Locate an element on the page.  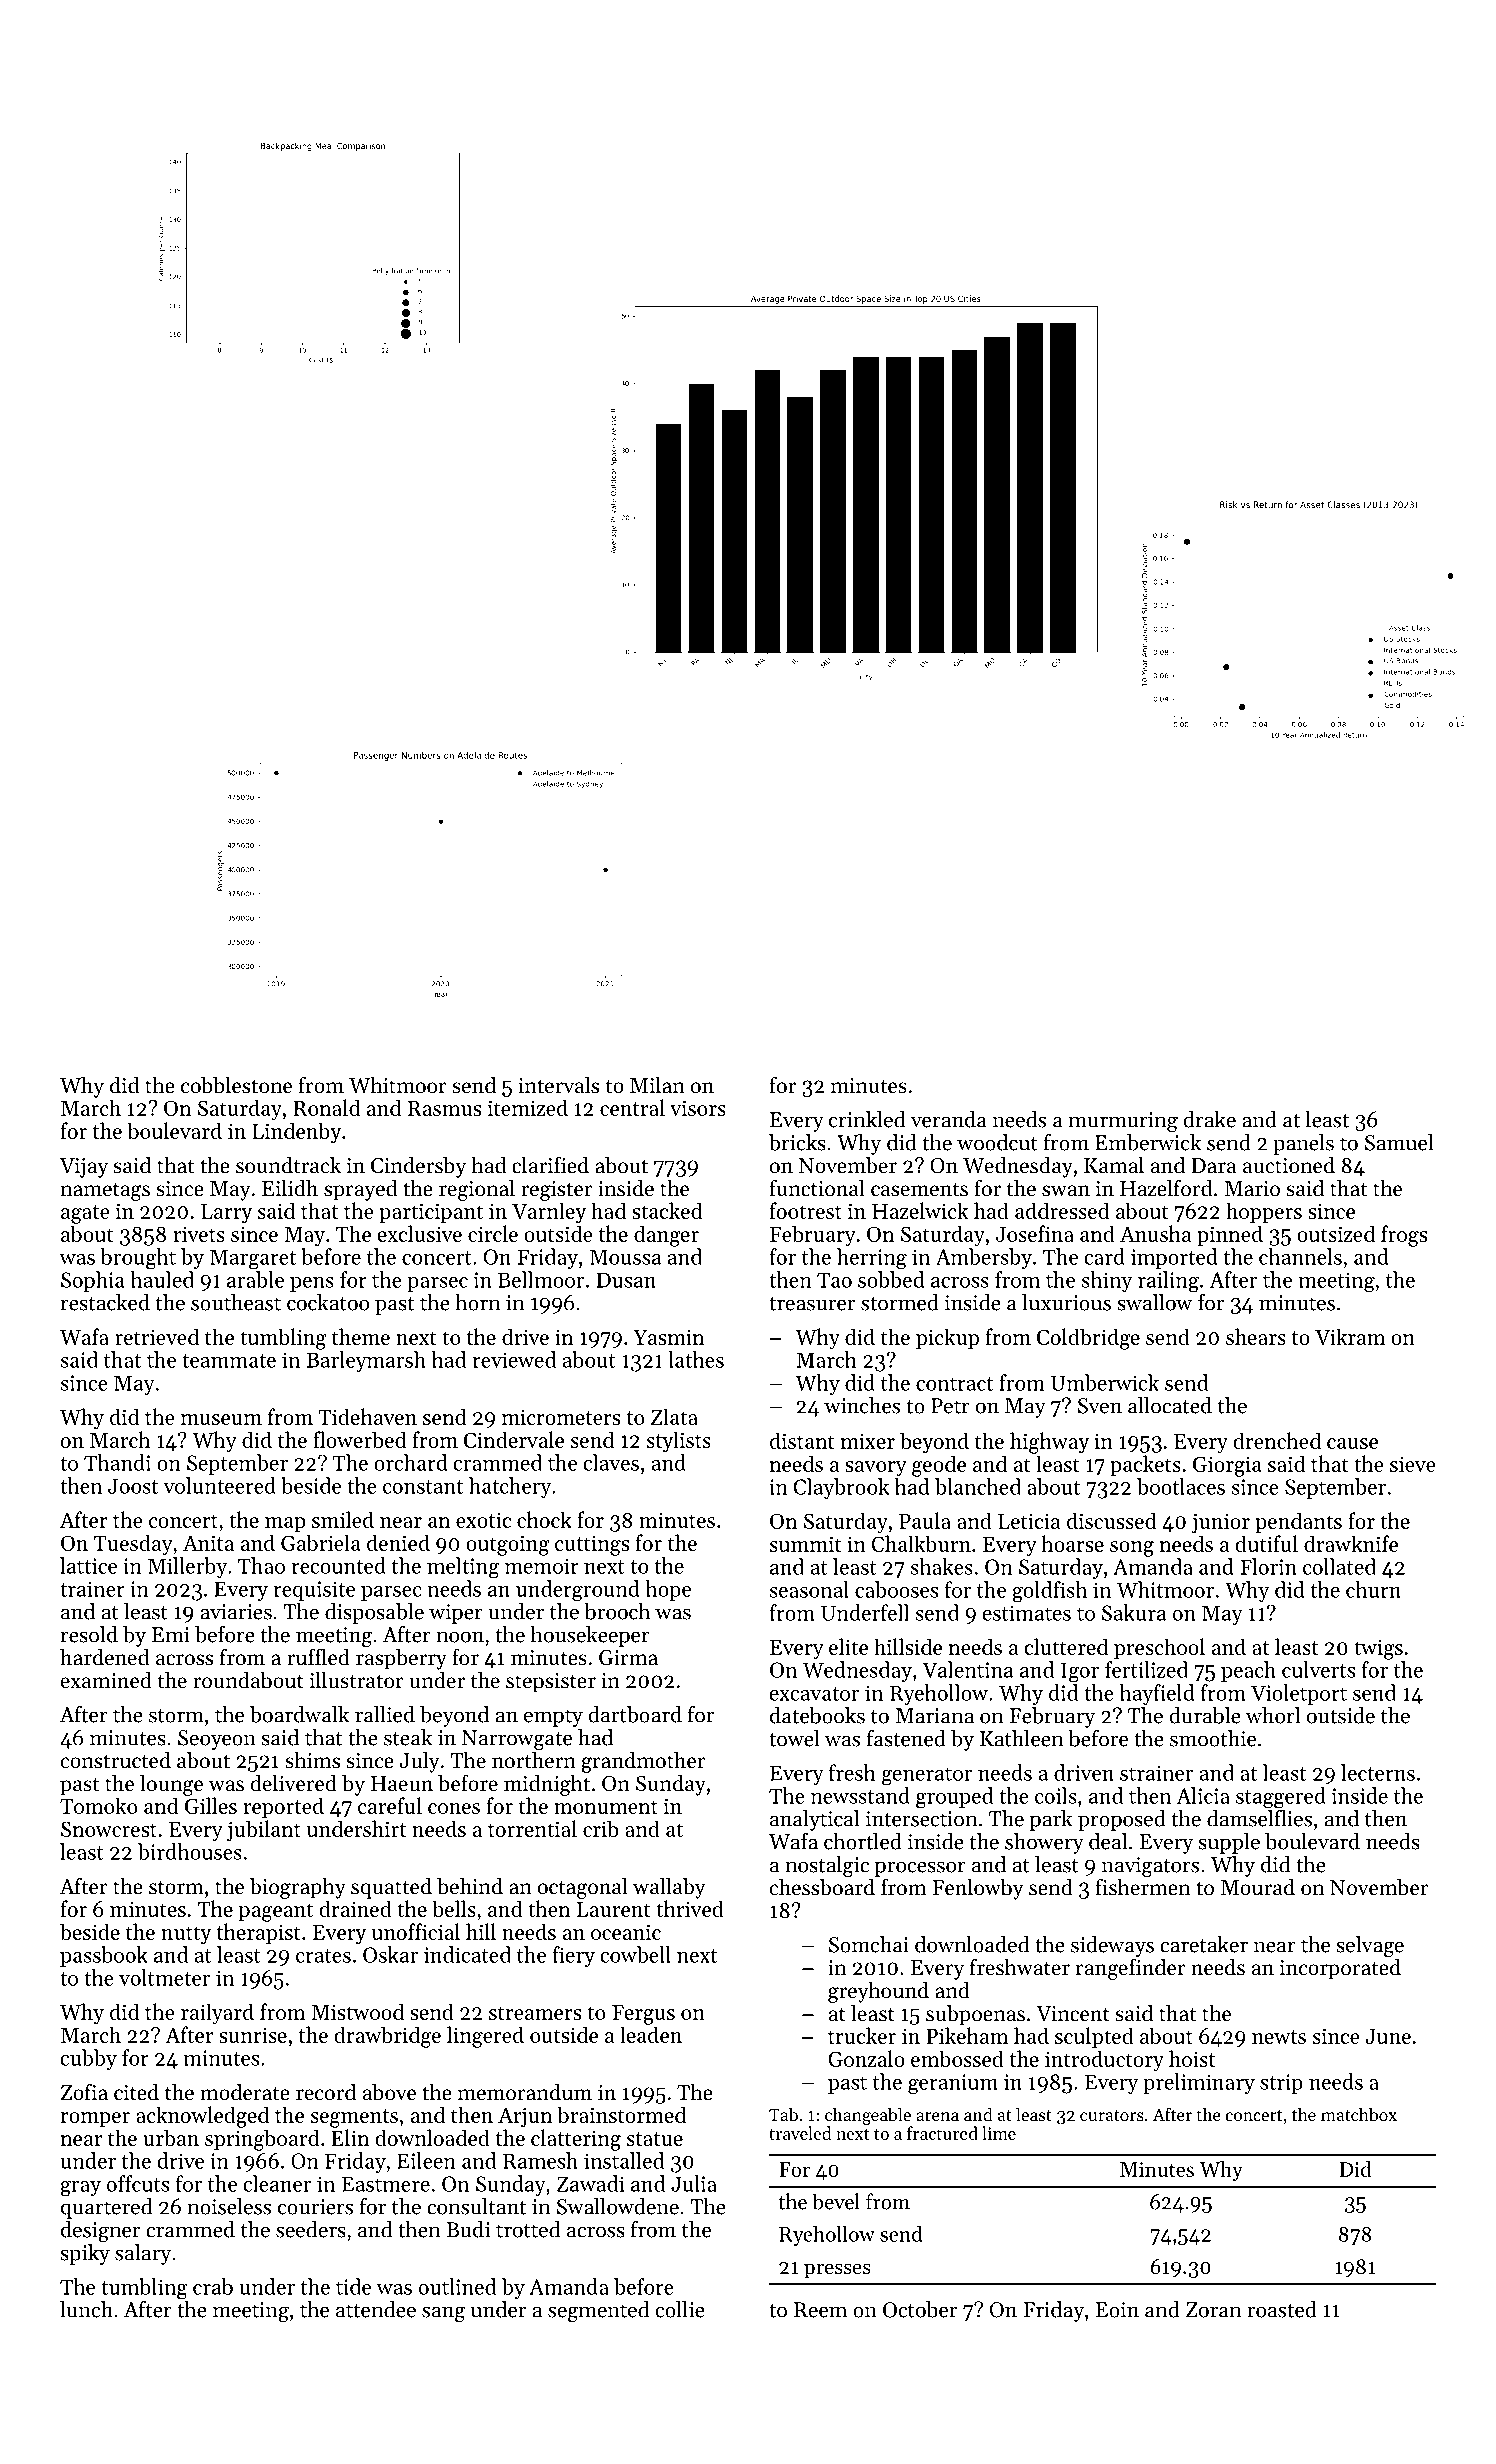
constant is located at coordinates (423, 1487).
